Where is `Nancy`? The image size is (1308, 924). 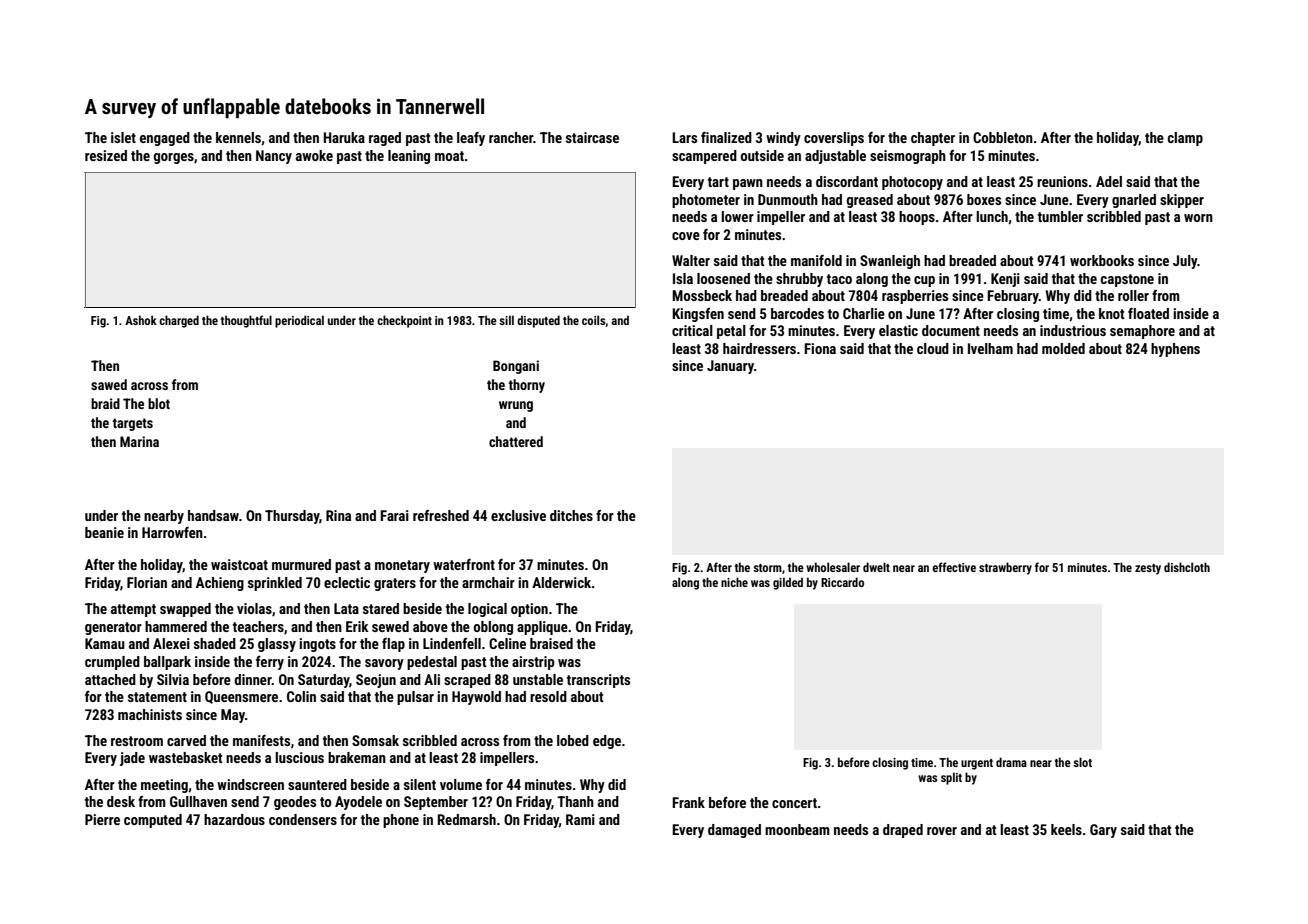 Nancy is located at coordinates (274, 157).
